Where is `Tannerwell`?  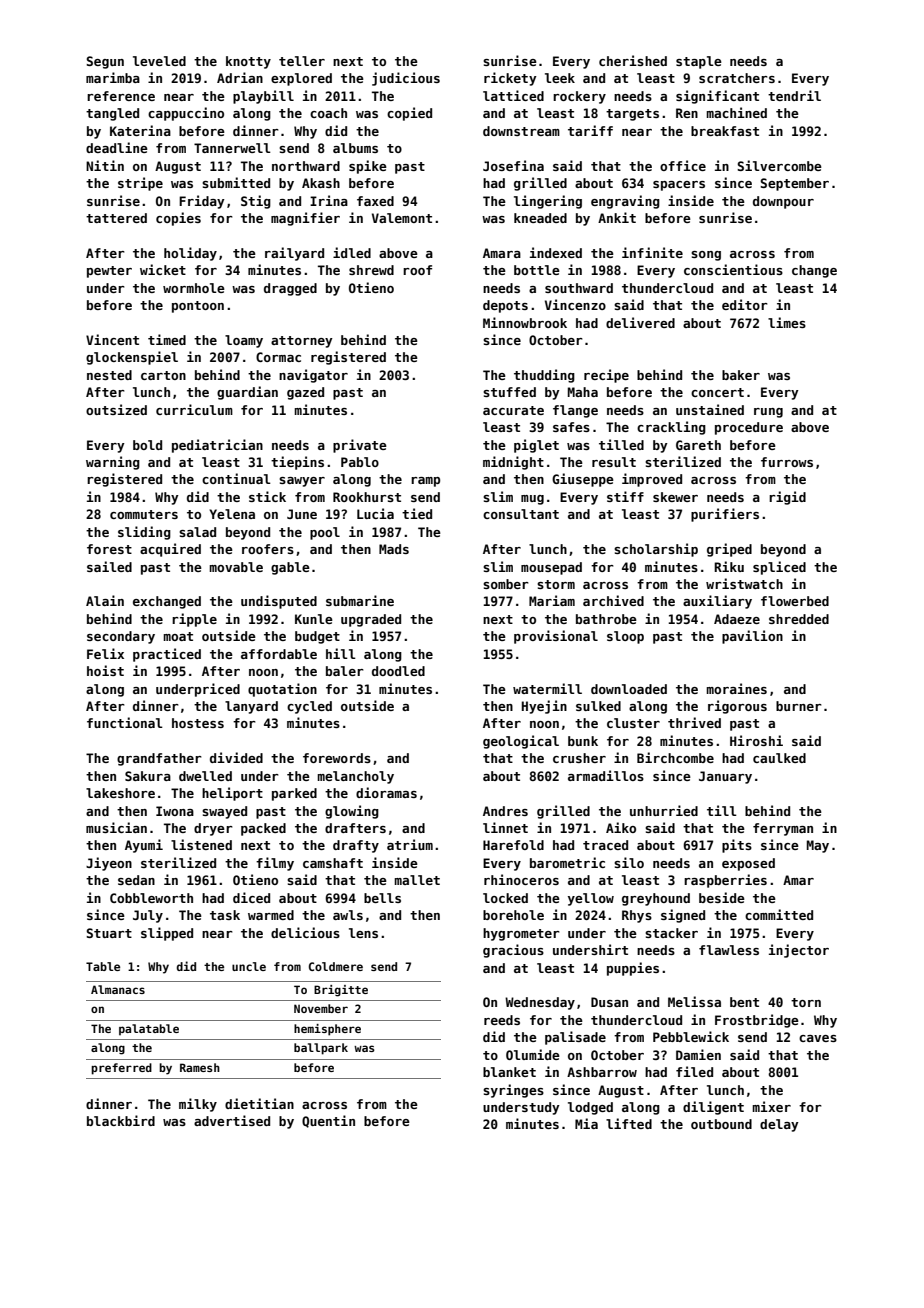
Tannerwell is located at coordinates (232, 148).
